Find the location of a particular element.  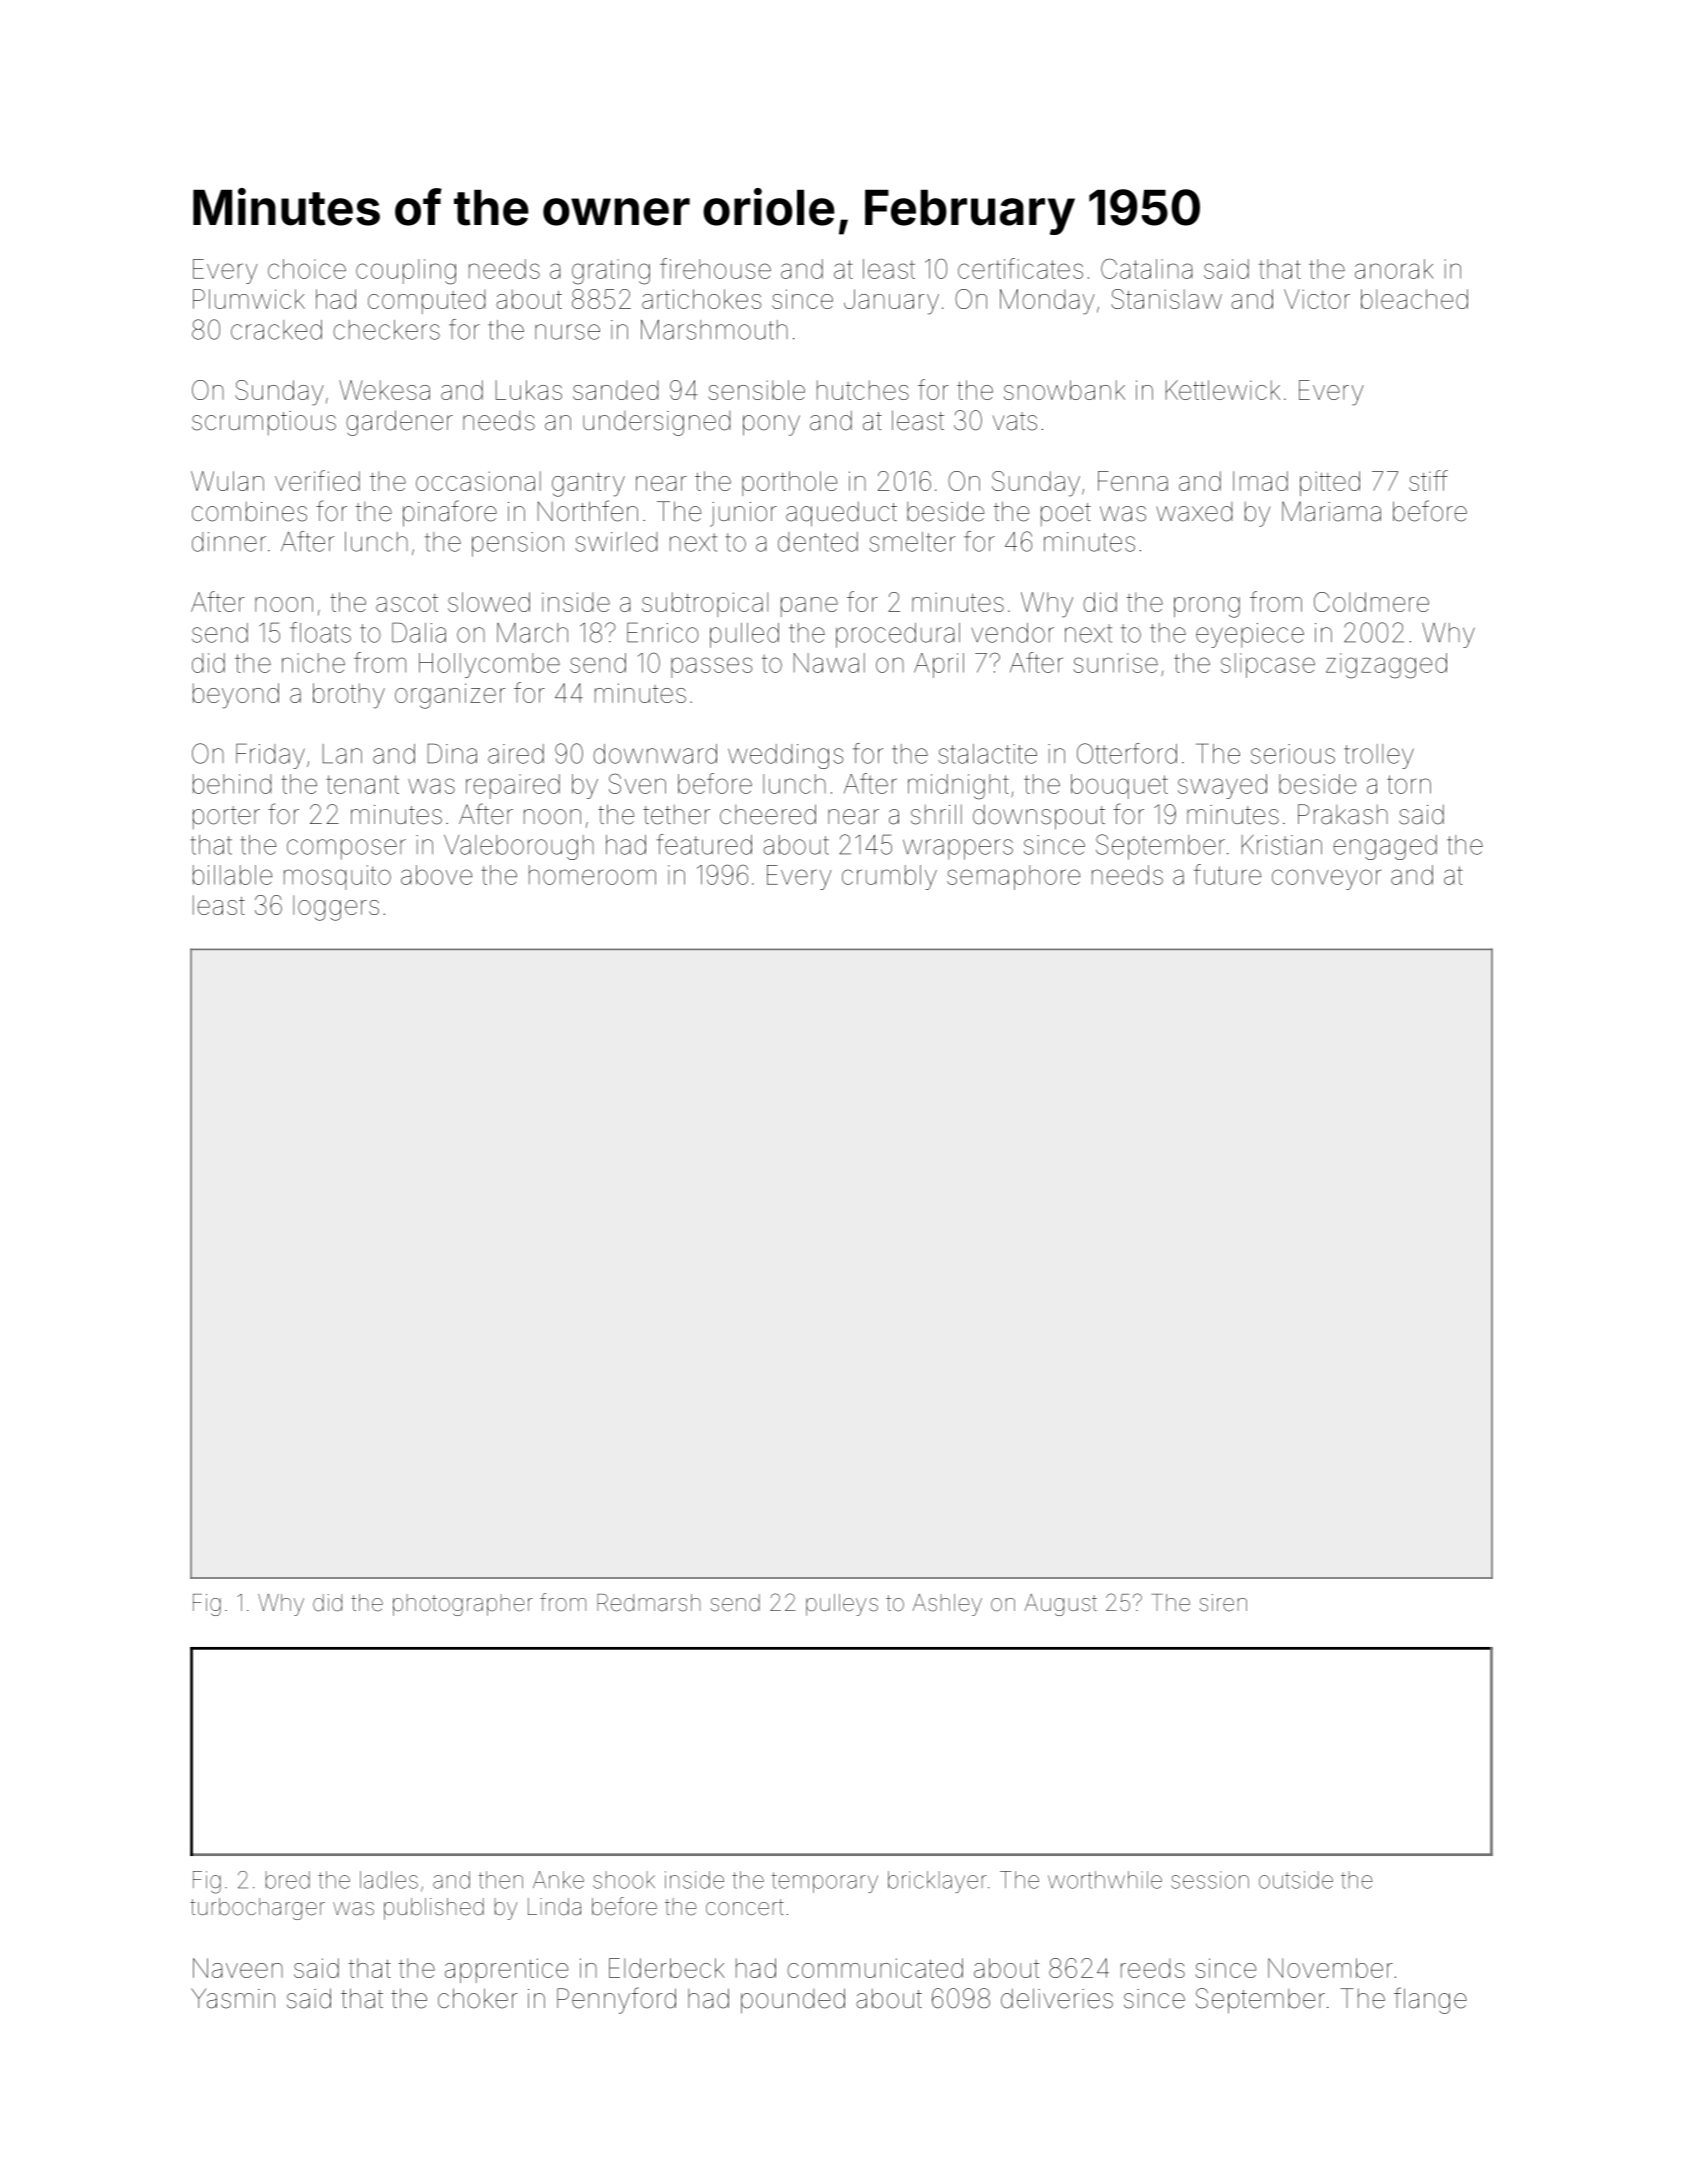

conveyor is located at coordinates (1326, 879).
